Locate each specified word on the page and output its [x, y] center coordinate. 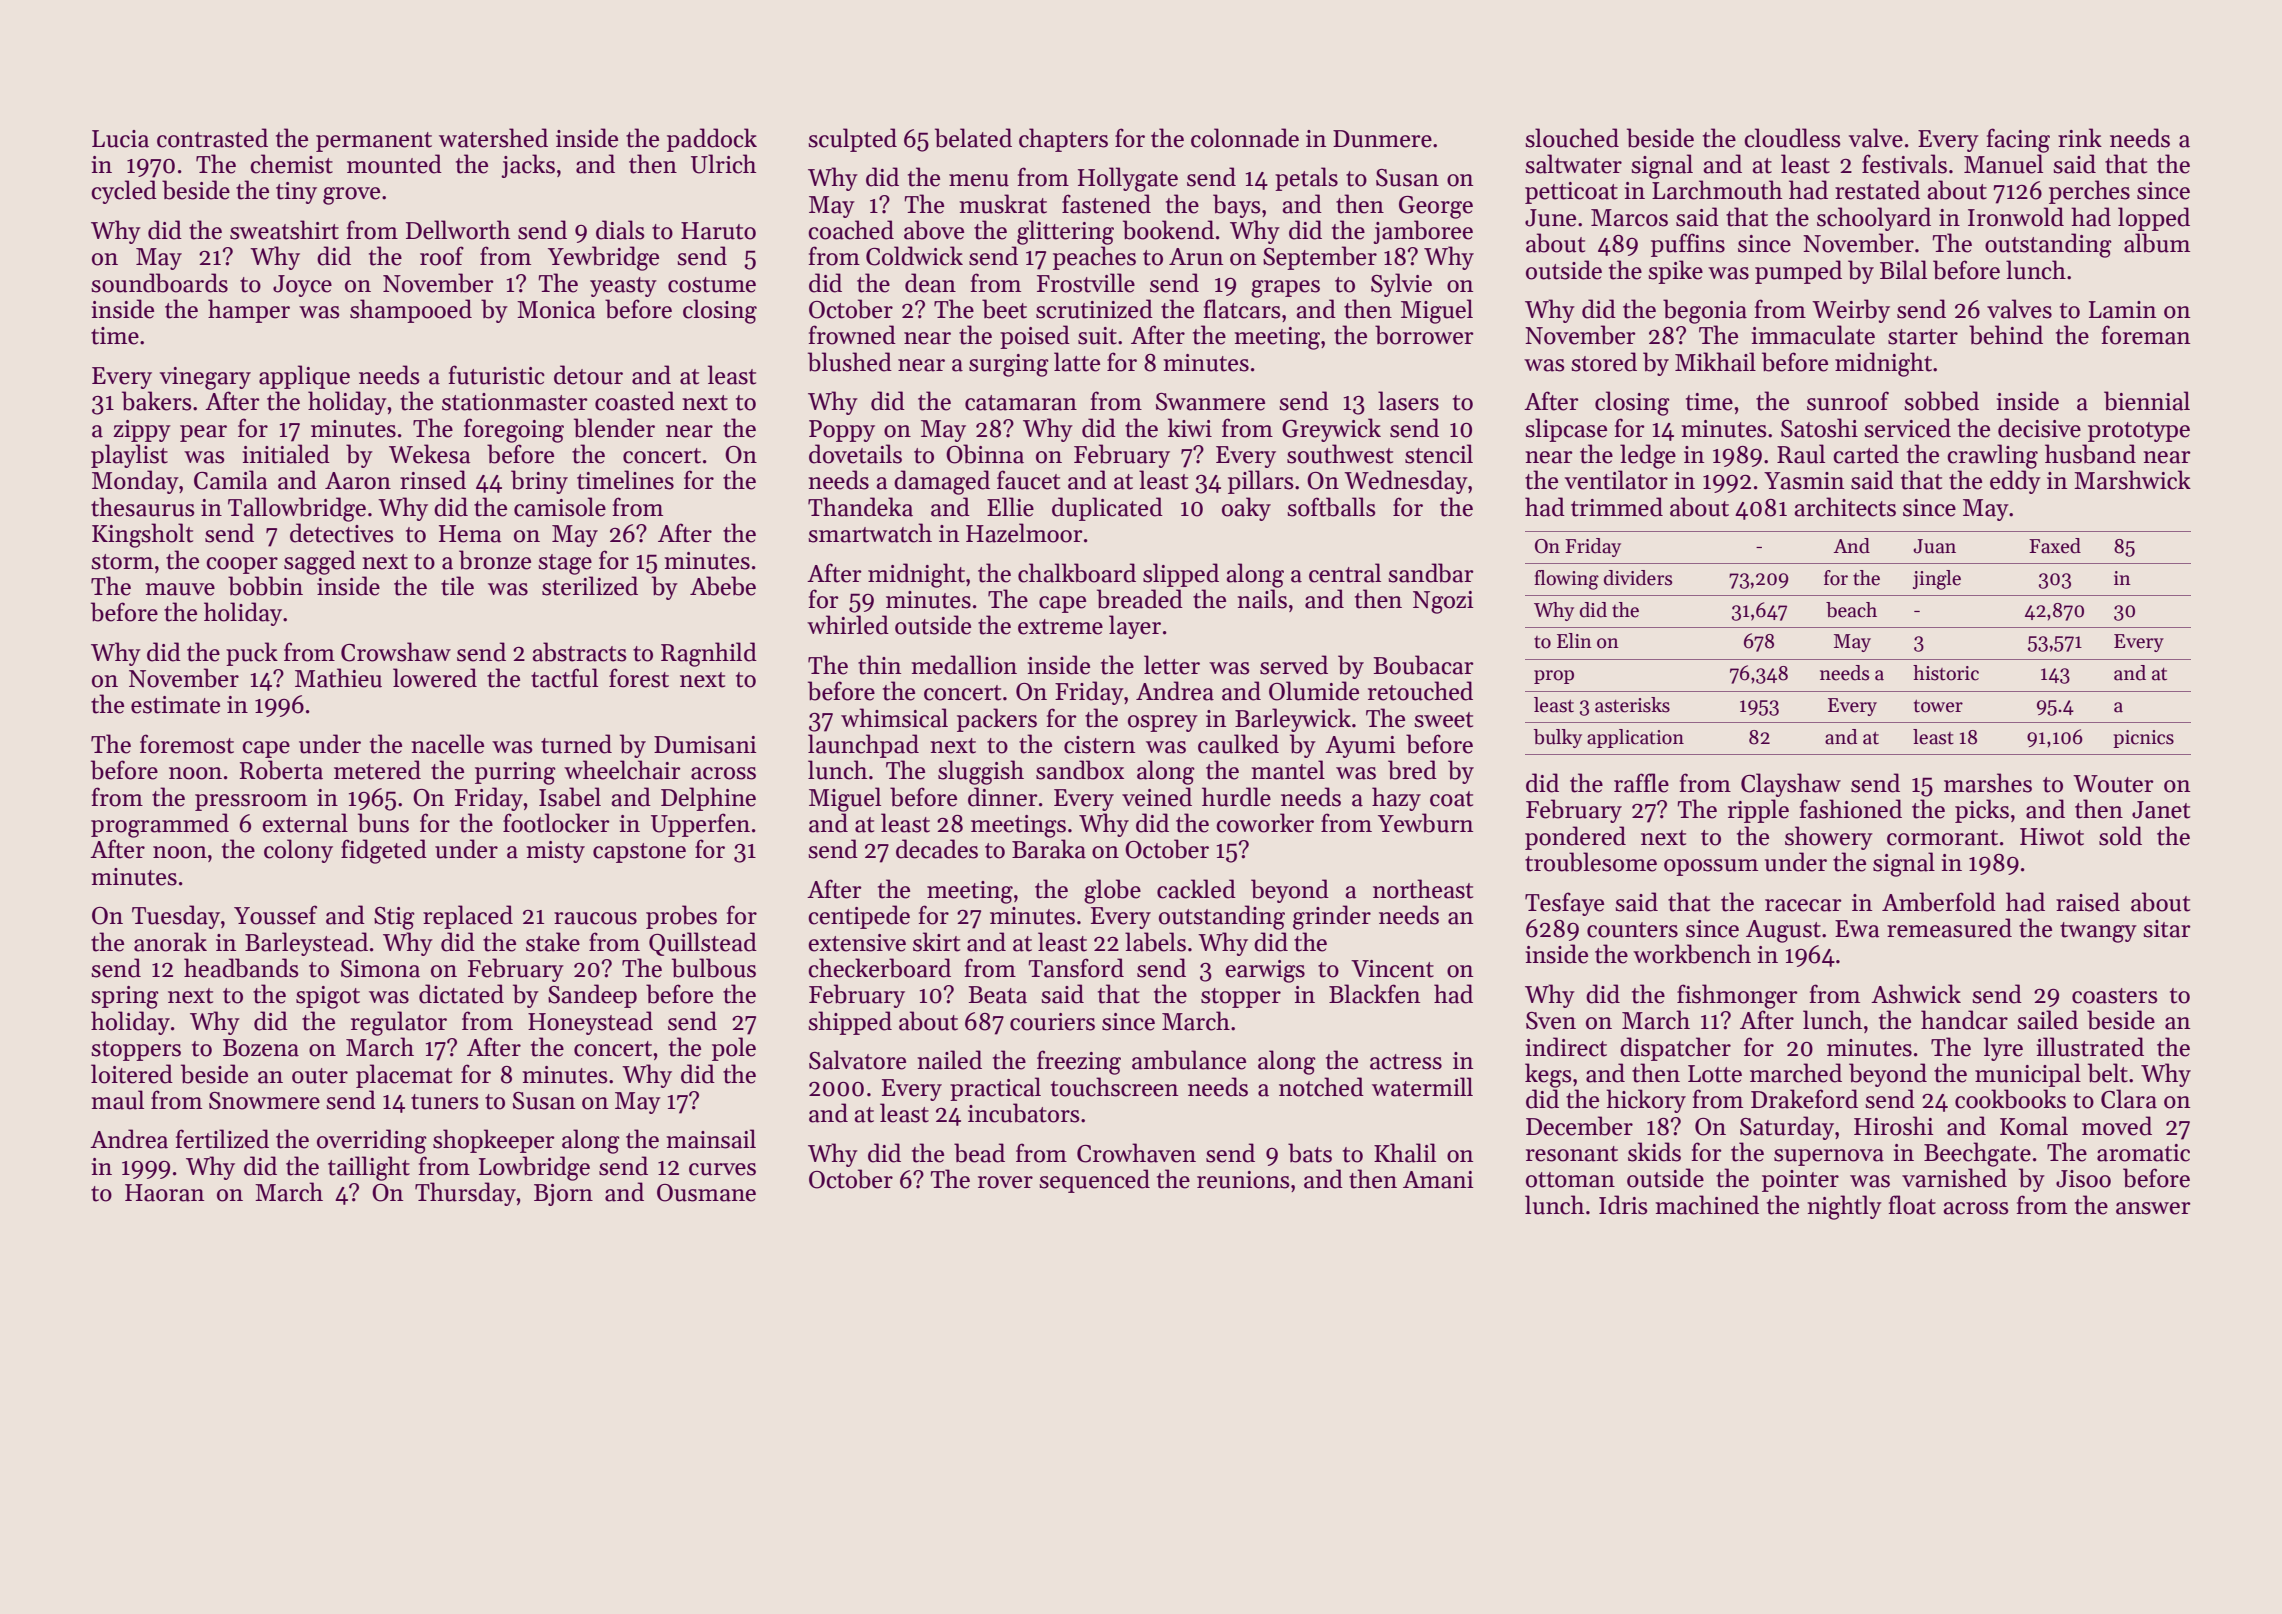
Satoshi [1819, 428]
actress [1406, 1062]
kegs [1548, 1075]
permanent [374, 142]
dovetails [855, 454]
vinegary [205, 378]
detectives [342, 533]
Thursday [465, 1194]
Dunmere [1382, 139]
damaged [942, 482]
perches [2089, 192]
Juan [1934, 546]
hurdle [1236, 797]
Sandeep [592, 996]
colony [298, 851]
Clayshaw [1791, 785]
